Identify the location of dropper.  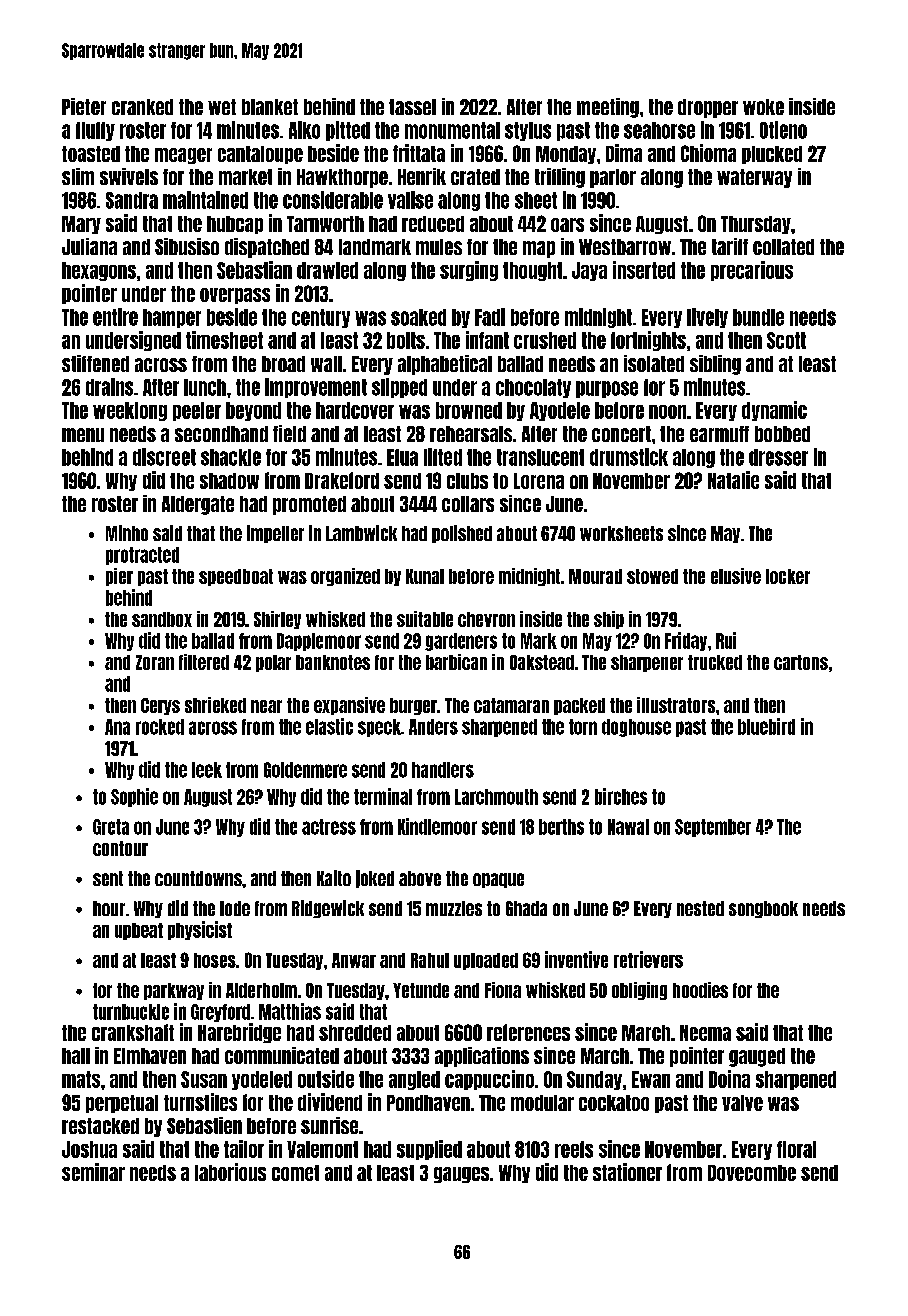
(708, 108).
